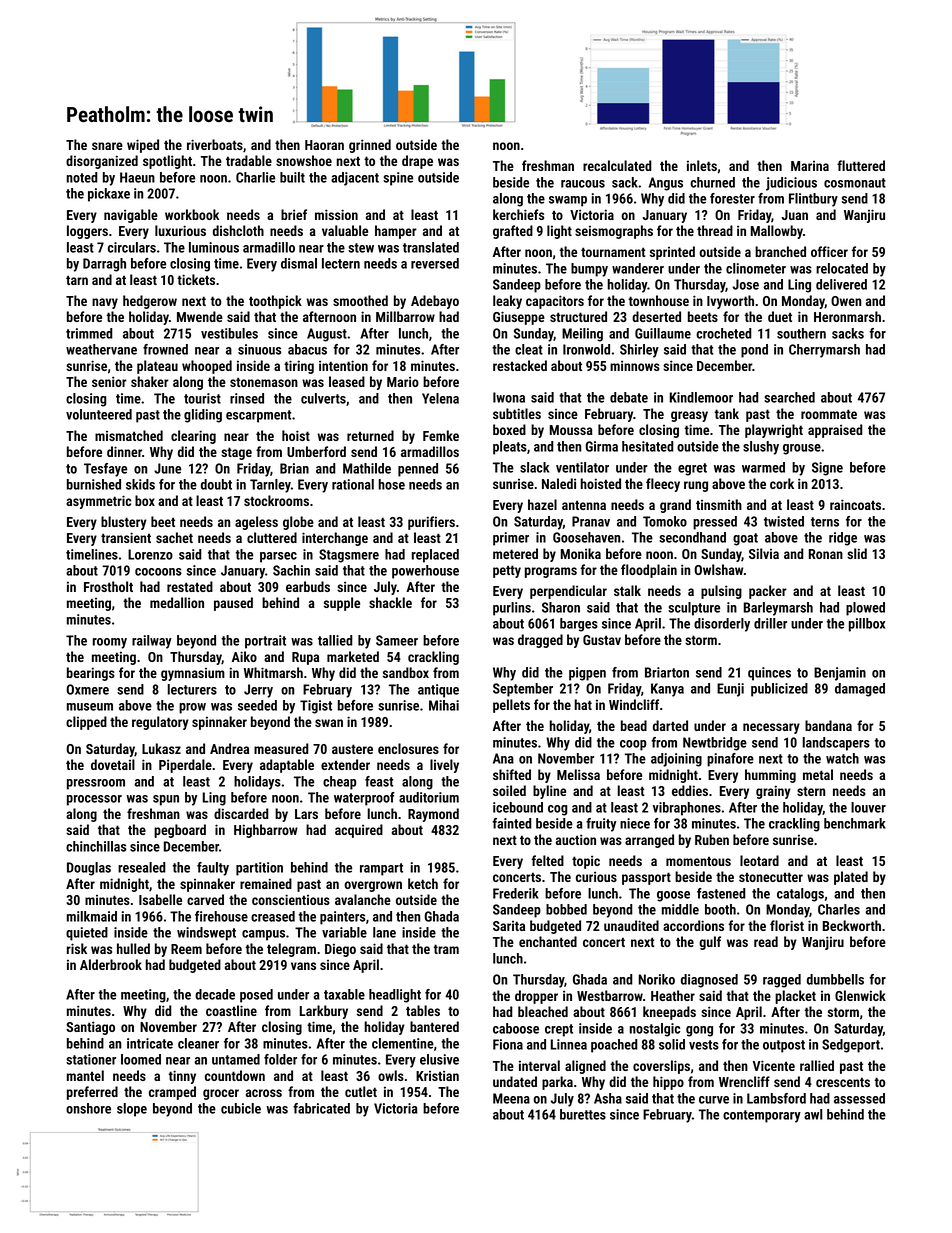  Describe the element at coordinates (730, 690) in the screenshot. I see `Eunji` at that location.
